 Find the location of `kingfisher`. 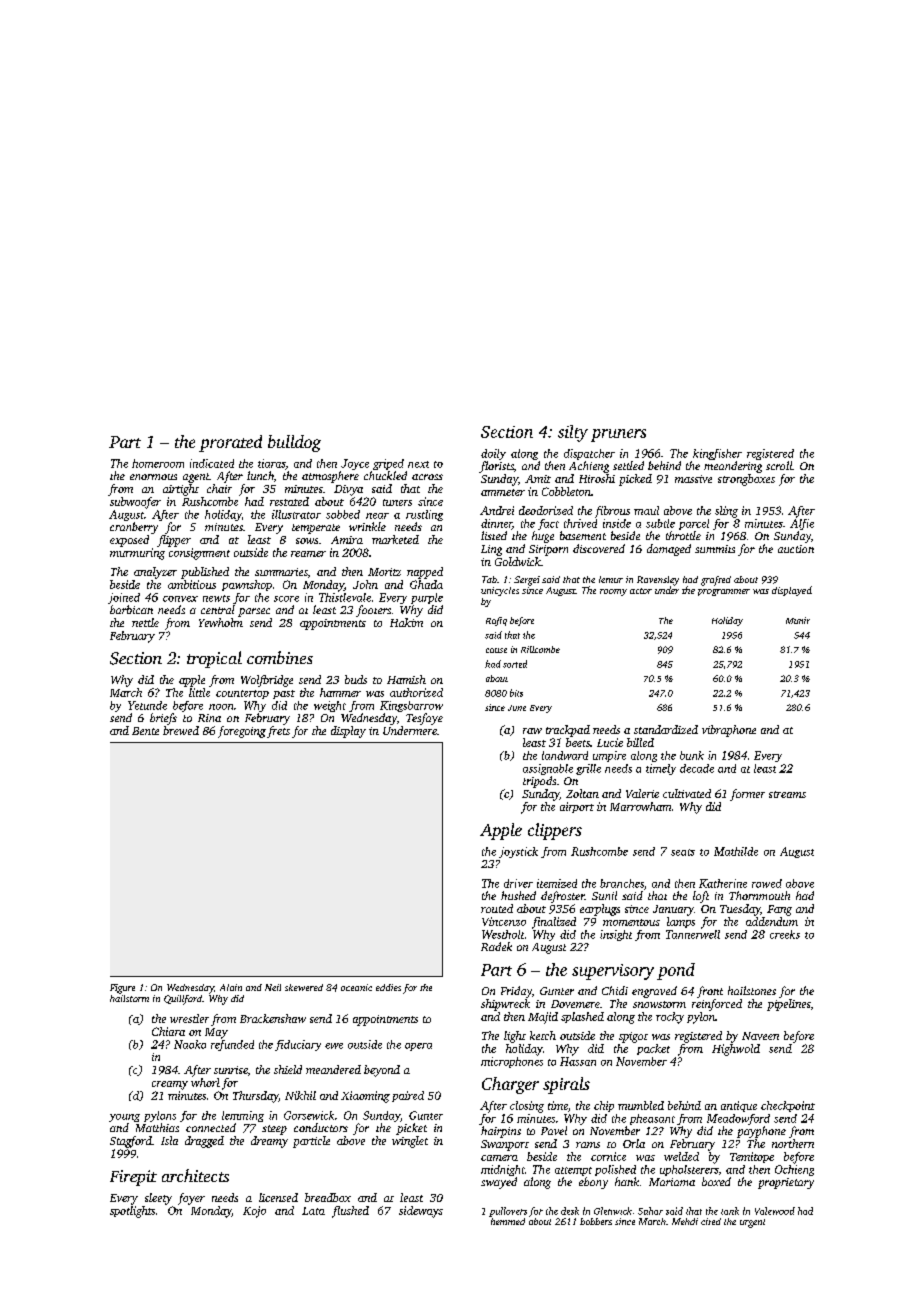

kingfisher is located at coordinates (717, 454).
